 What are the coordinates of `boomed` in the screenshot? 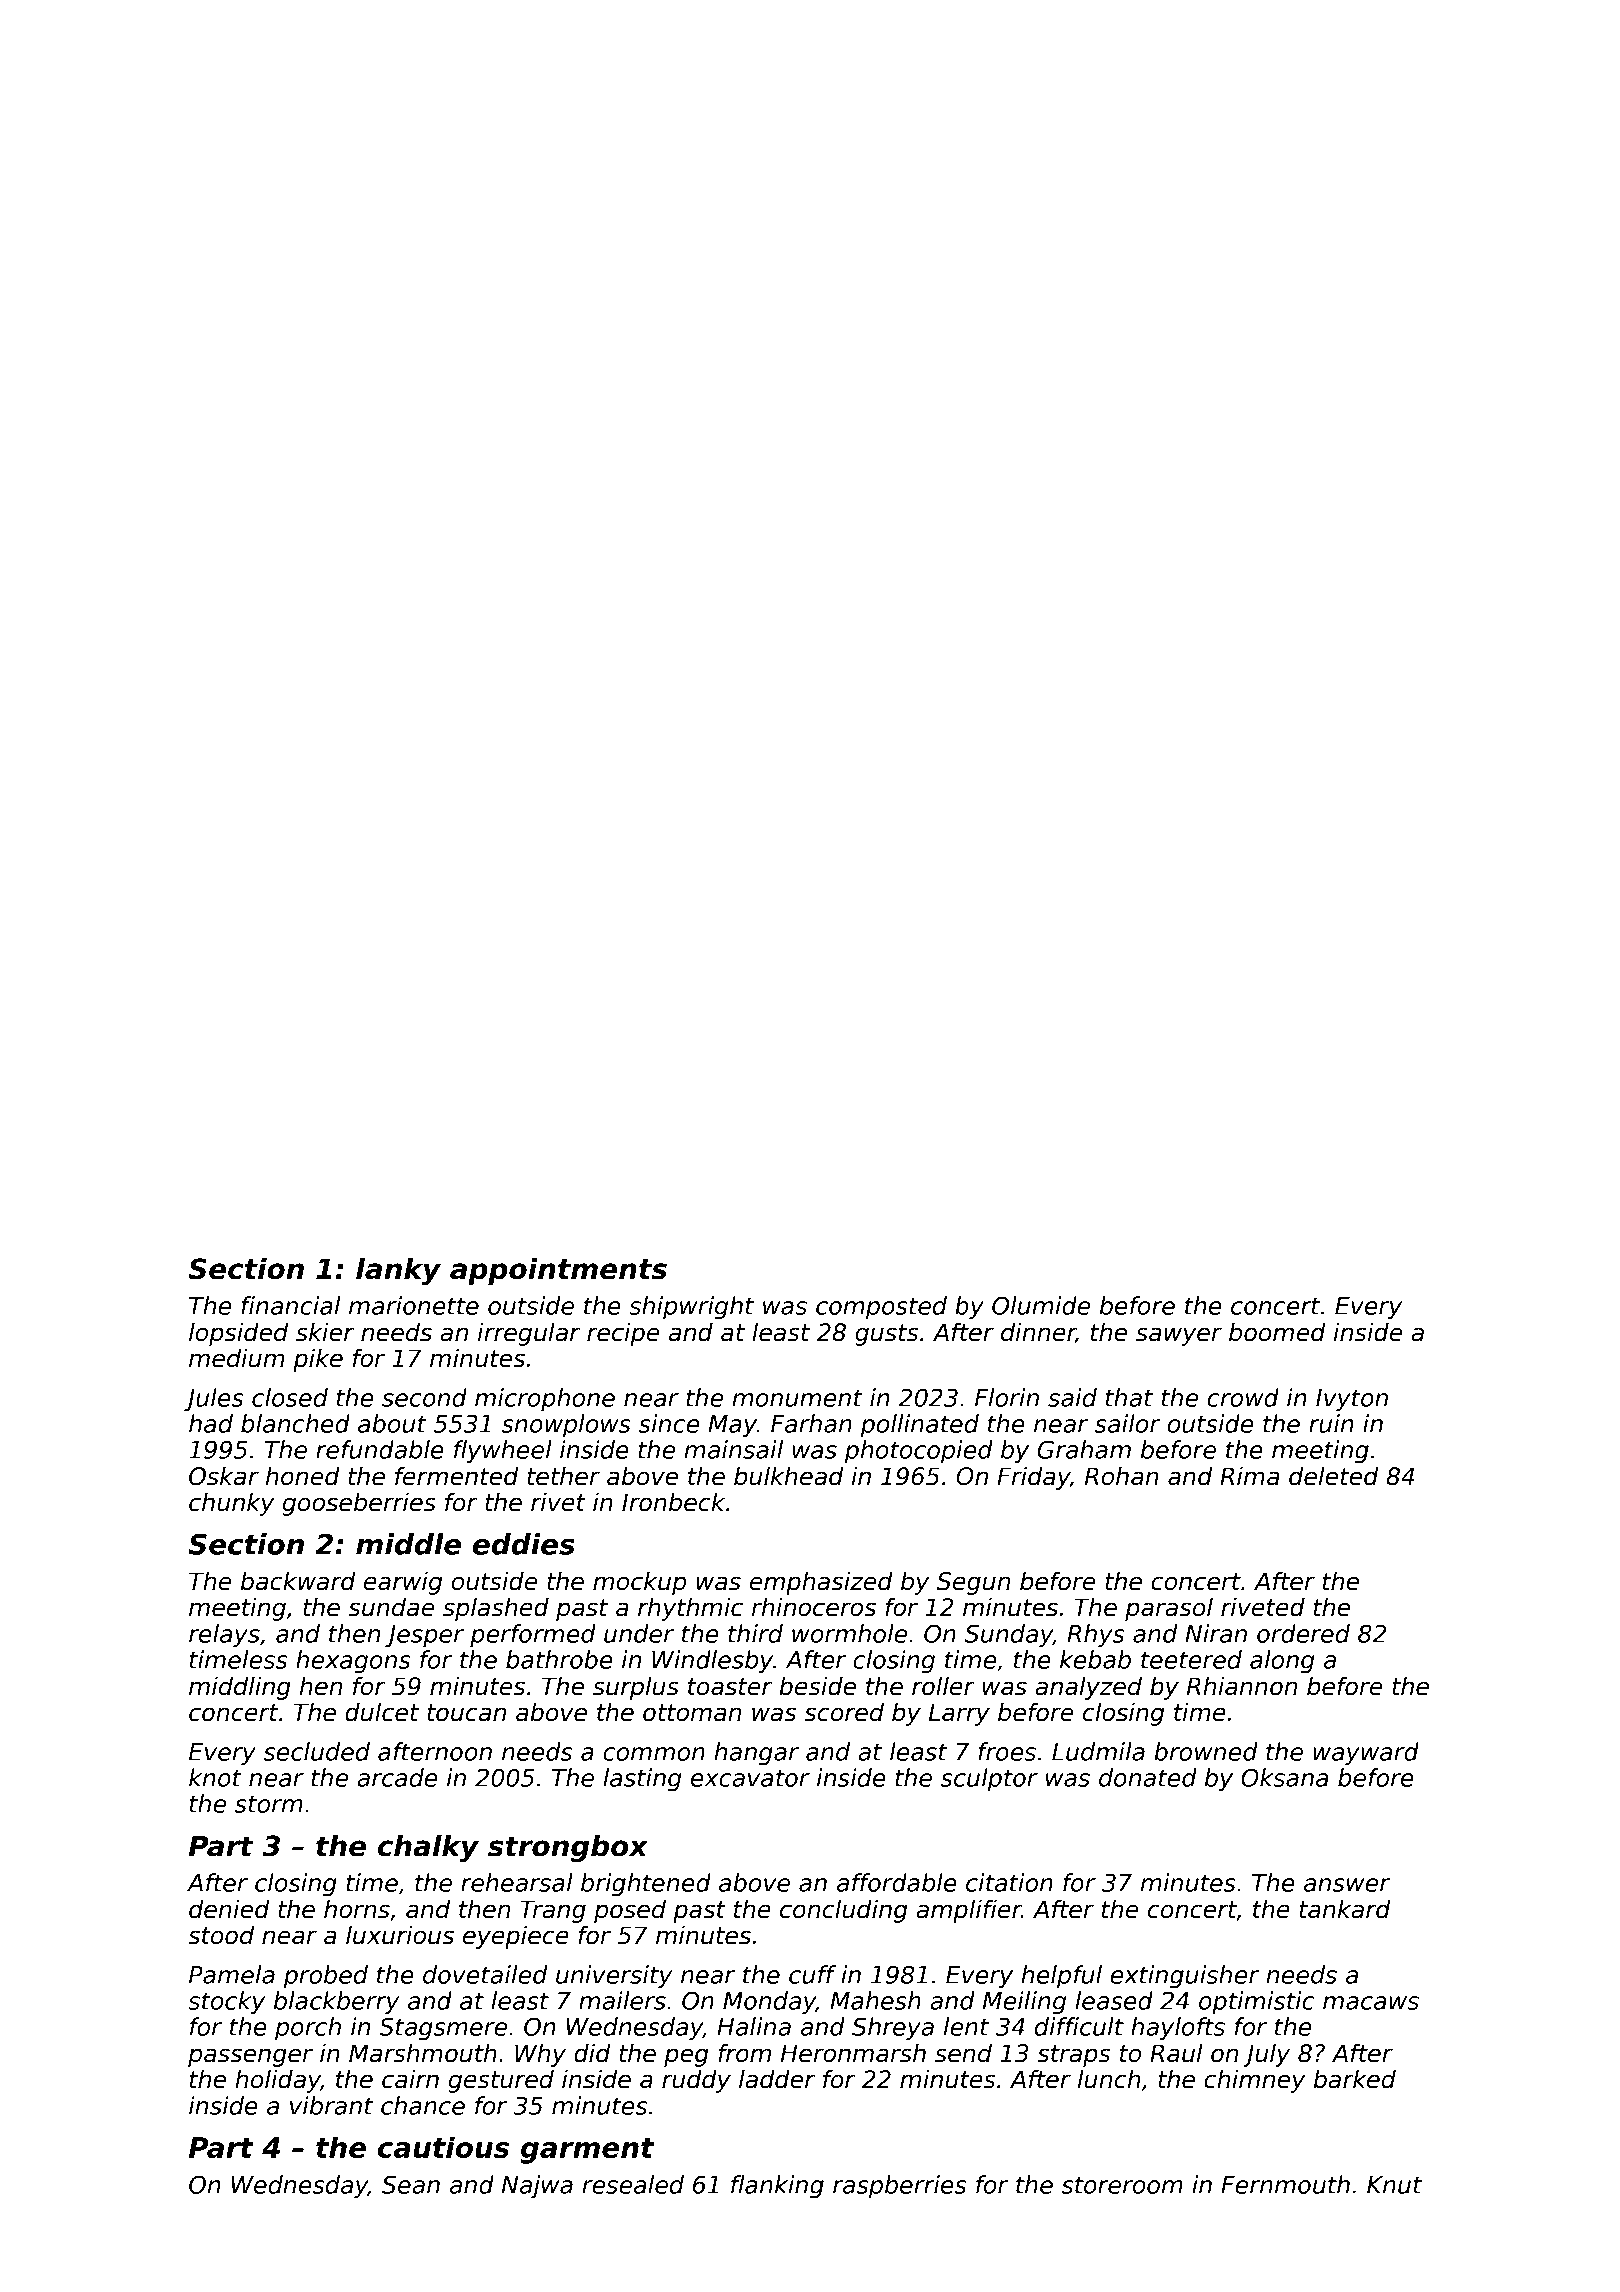 It's located at (1277, 1332).
